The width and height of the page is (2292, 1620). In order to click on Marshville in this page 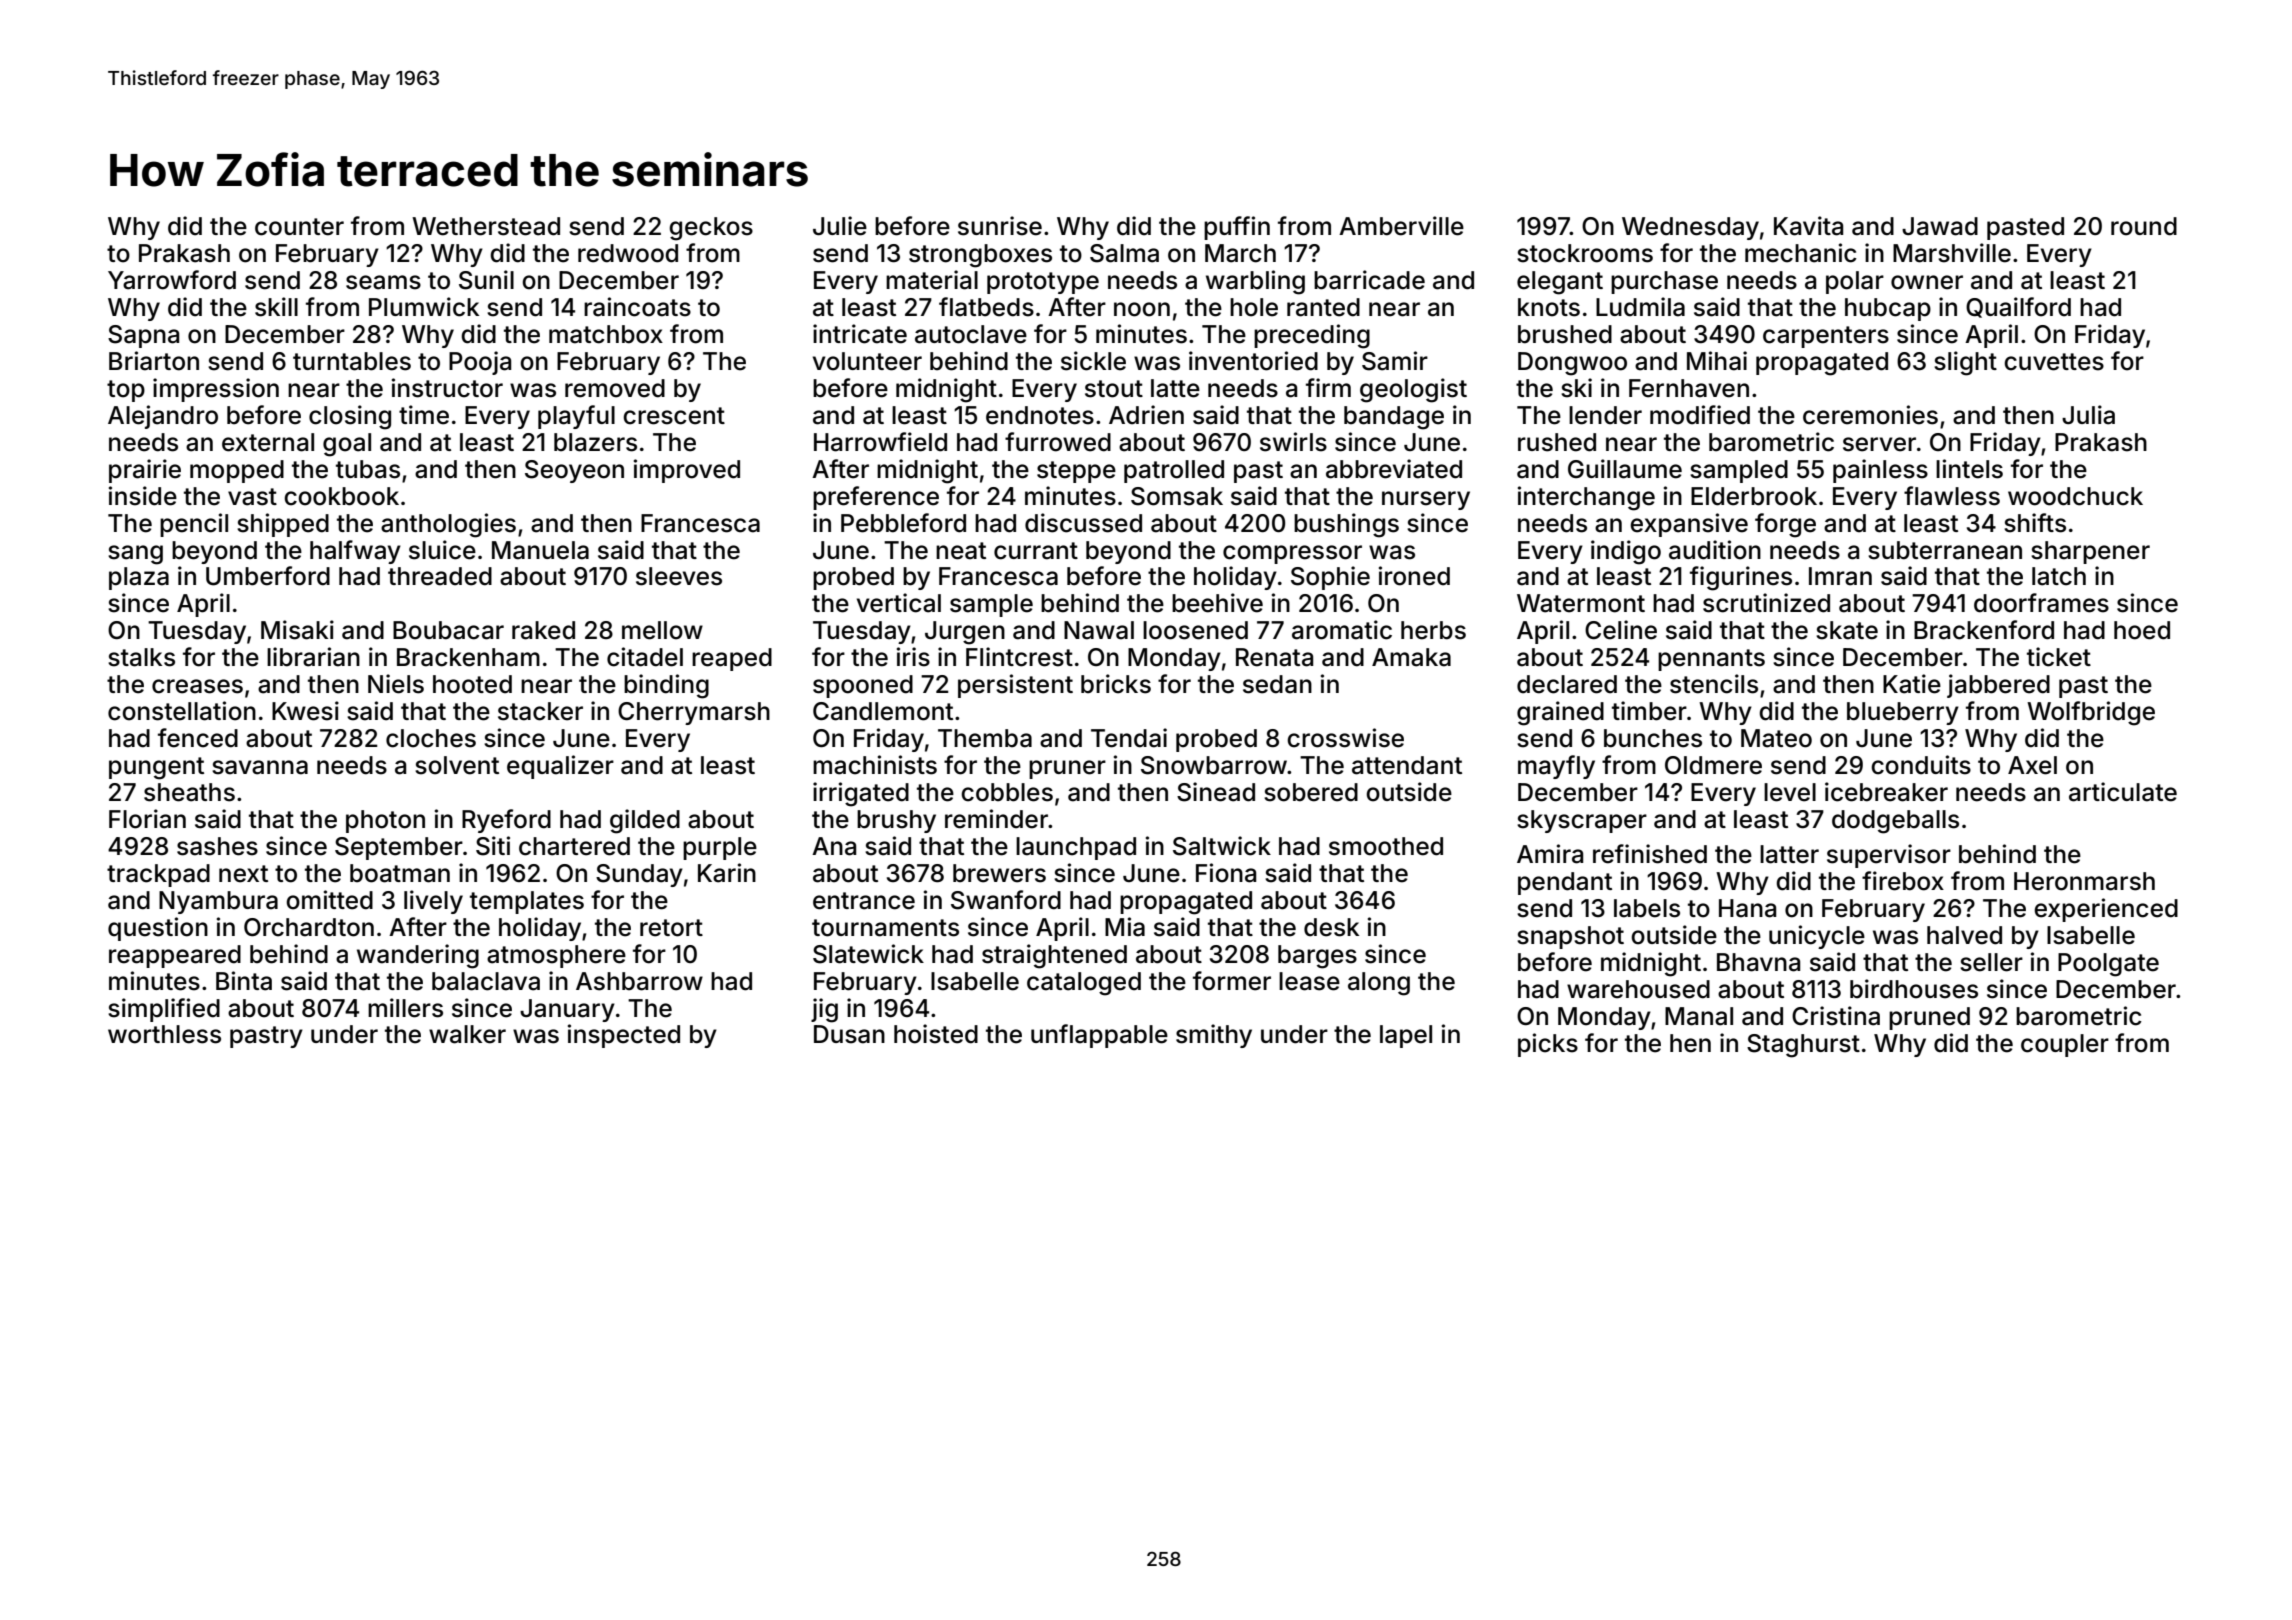, I will do `click(1952, 253)`.
